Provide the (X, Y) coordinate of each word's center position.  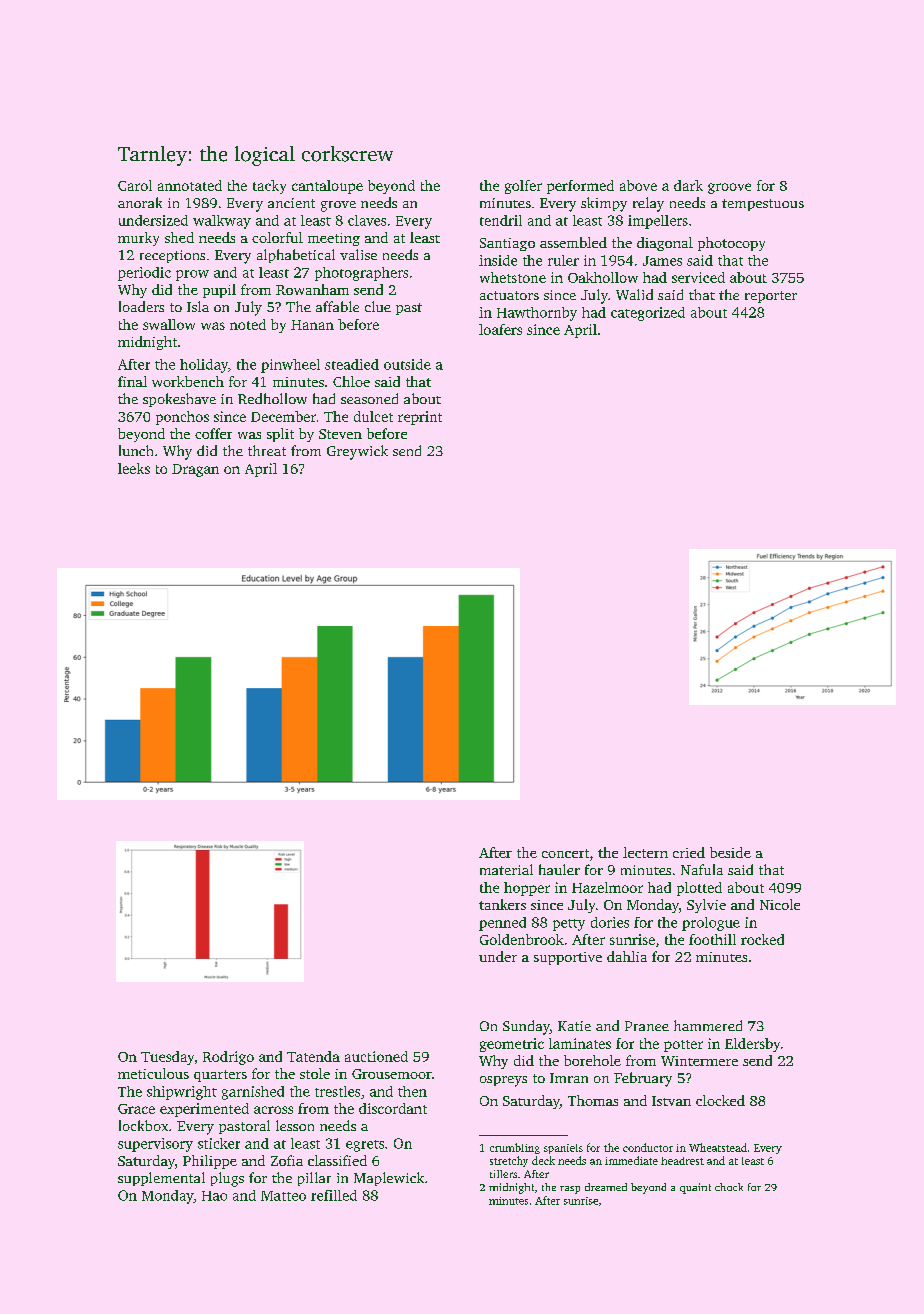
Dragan (195, 470)
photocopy (731, 244)
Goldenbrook (522, 939)
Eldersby (752, 1045)
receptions (172, 256)
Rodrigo (228, 1058)
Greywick (357, 452)
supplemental (161, 1179)
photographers (361, 274)
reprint (420, 418)
